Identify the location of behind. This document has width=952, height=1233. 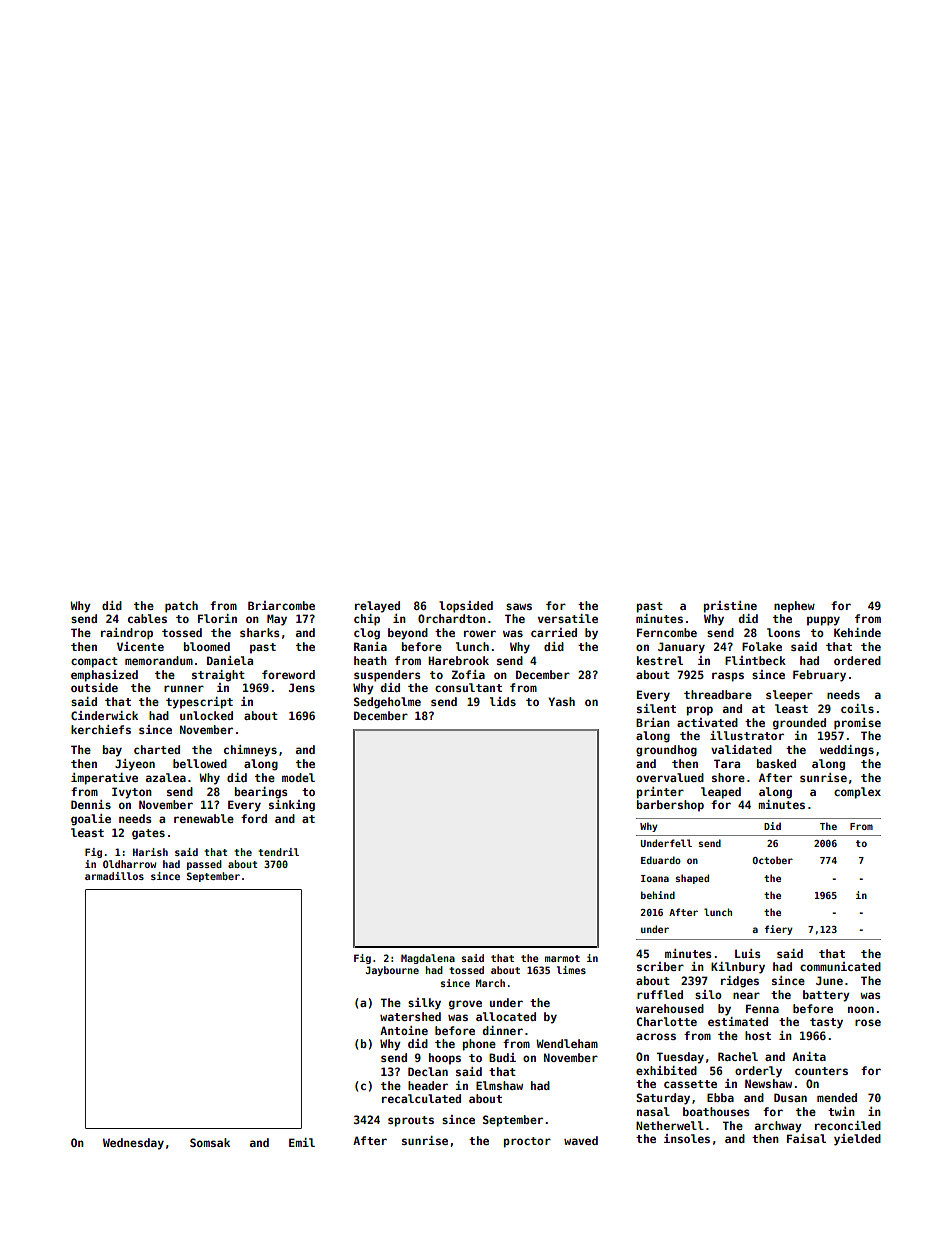
(658, 895).
